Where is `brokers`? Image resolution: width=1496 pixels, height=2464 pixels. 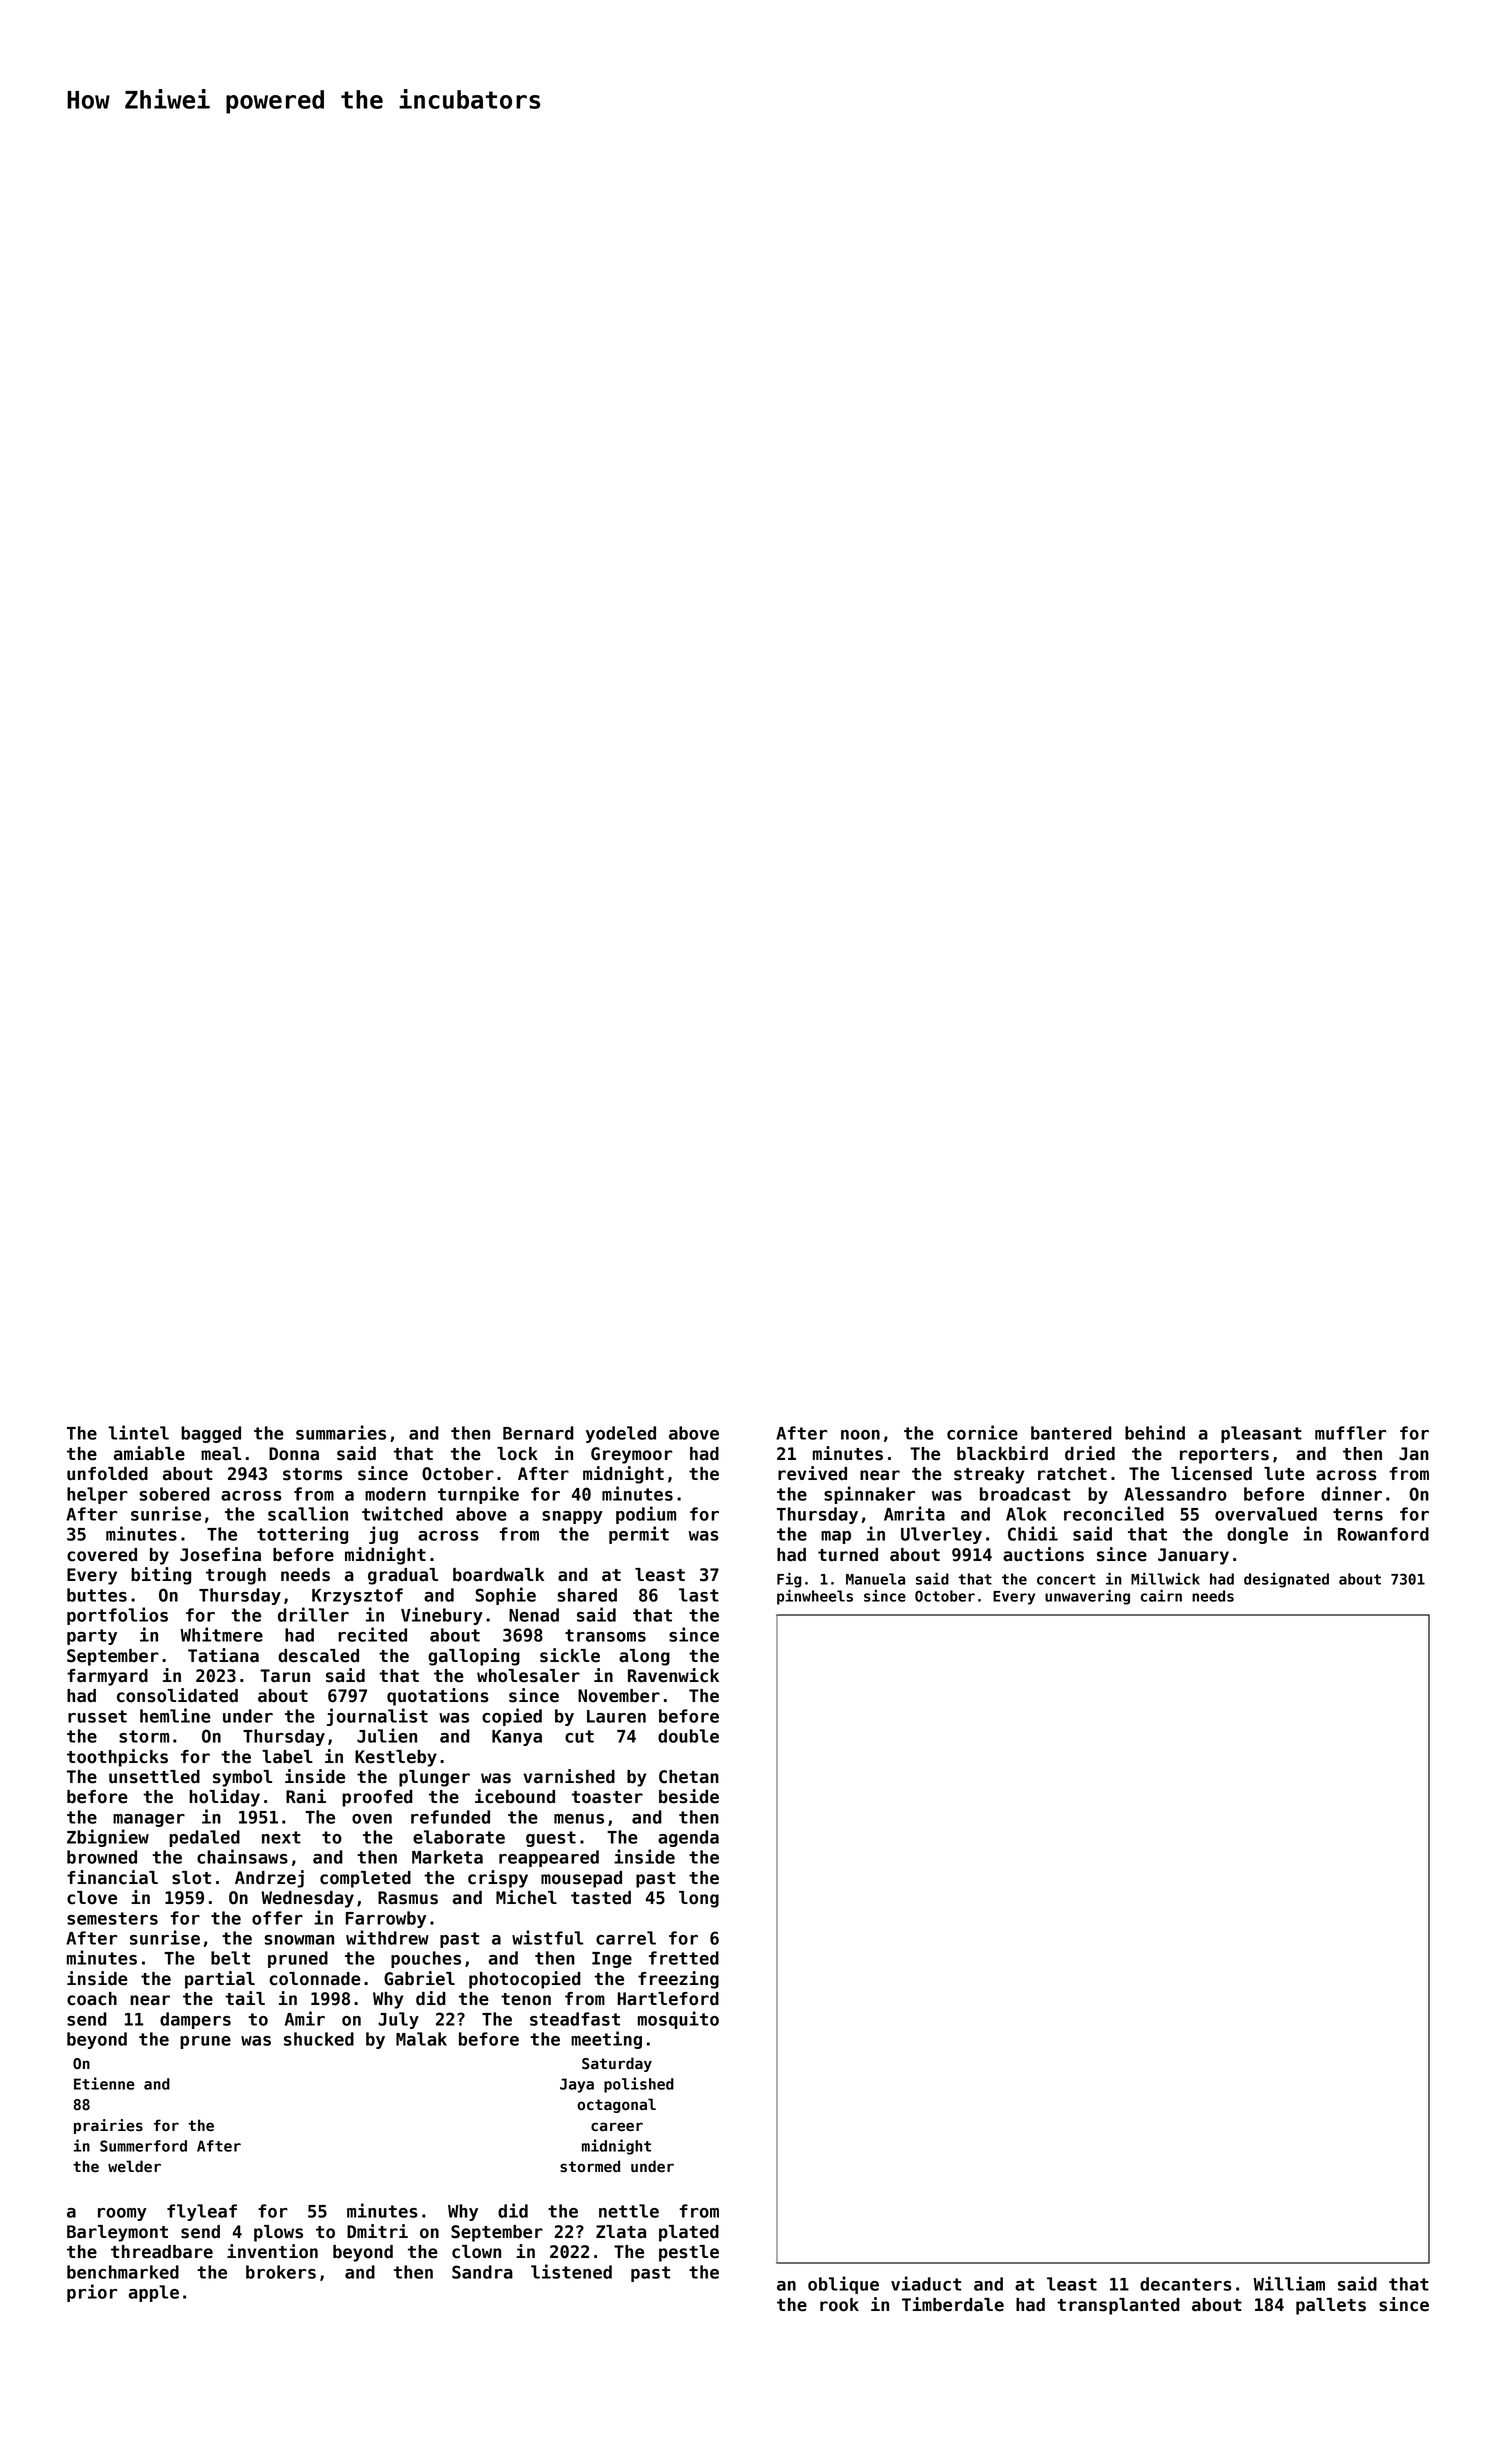
brokers is located at coordinates (281, 2272).
